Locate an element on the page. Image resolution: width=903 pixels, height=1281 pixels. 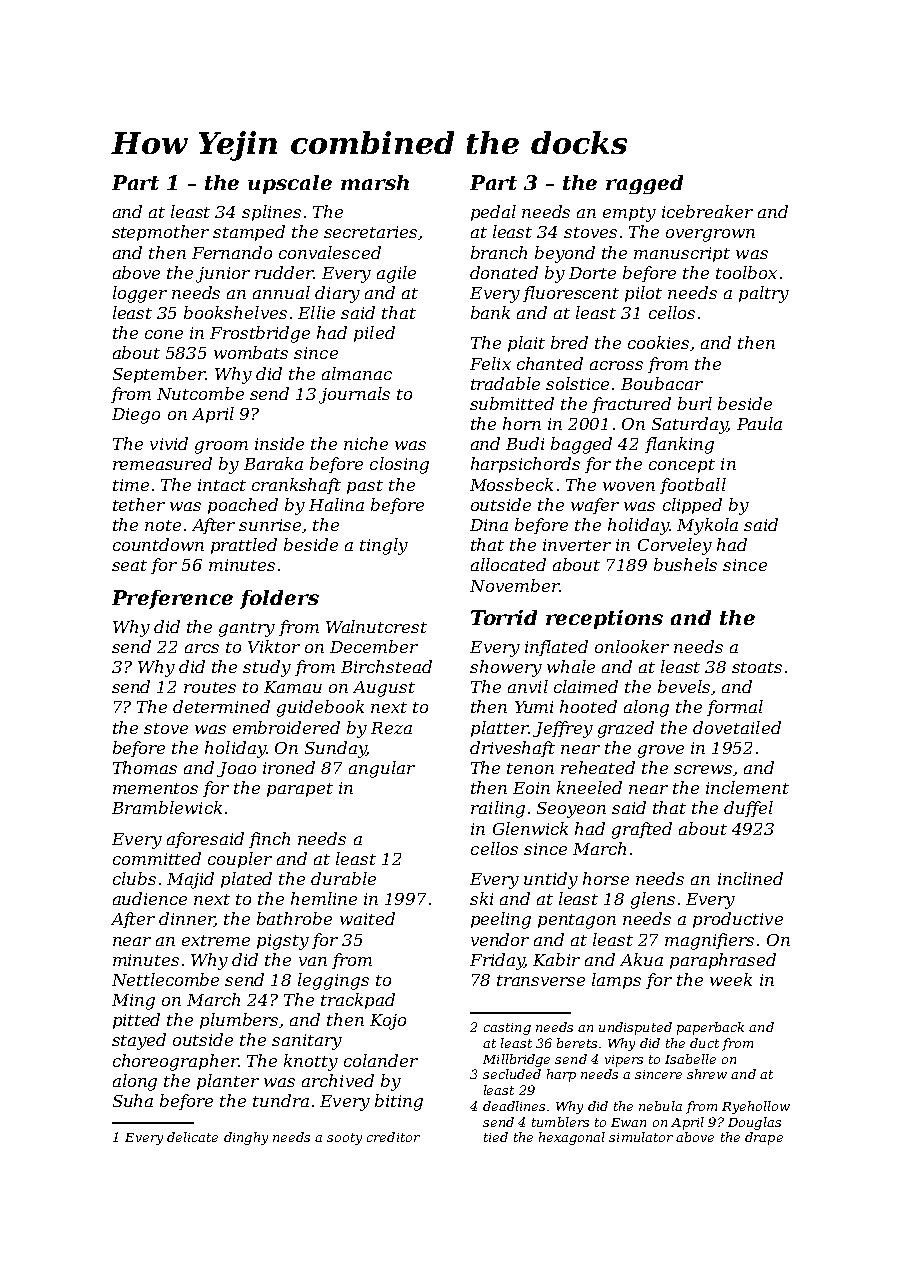
dinghy is located at coordinates (246, 1138).
